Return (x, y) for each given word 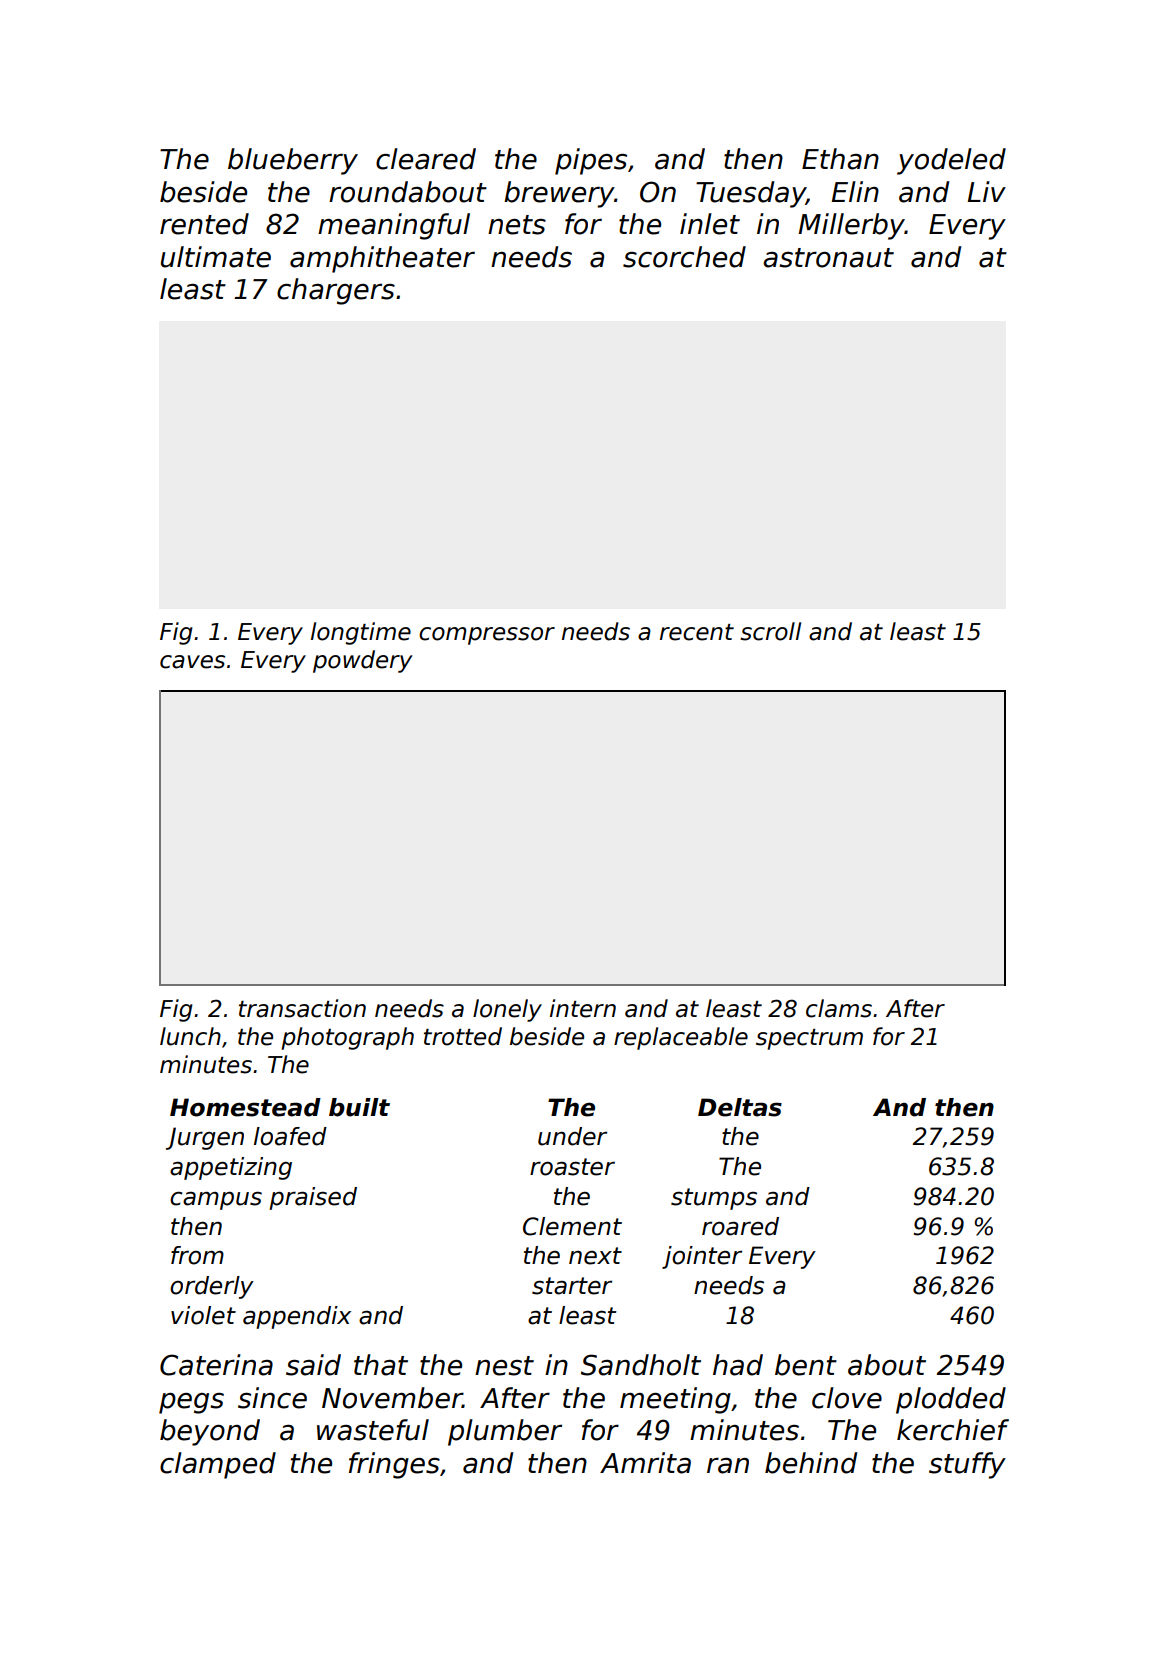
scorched (684, 257)
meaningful (394, 226)
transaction (302, 1008)
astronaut (828, 258)
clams (839, 1008)
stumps (714, 1199)
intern (583, 1008)
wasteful (373, 1430)
